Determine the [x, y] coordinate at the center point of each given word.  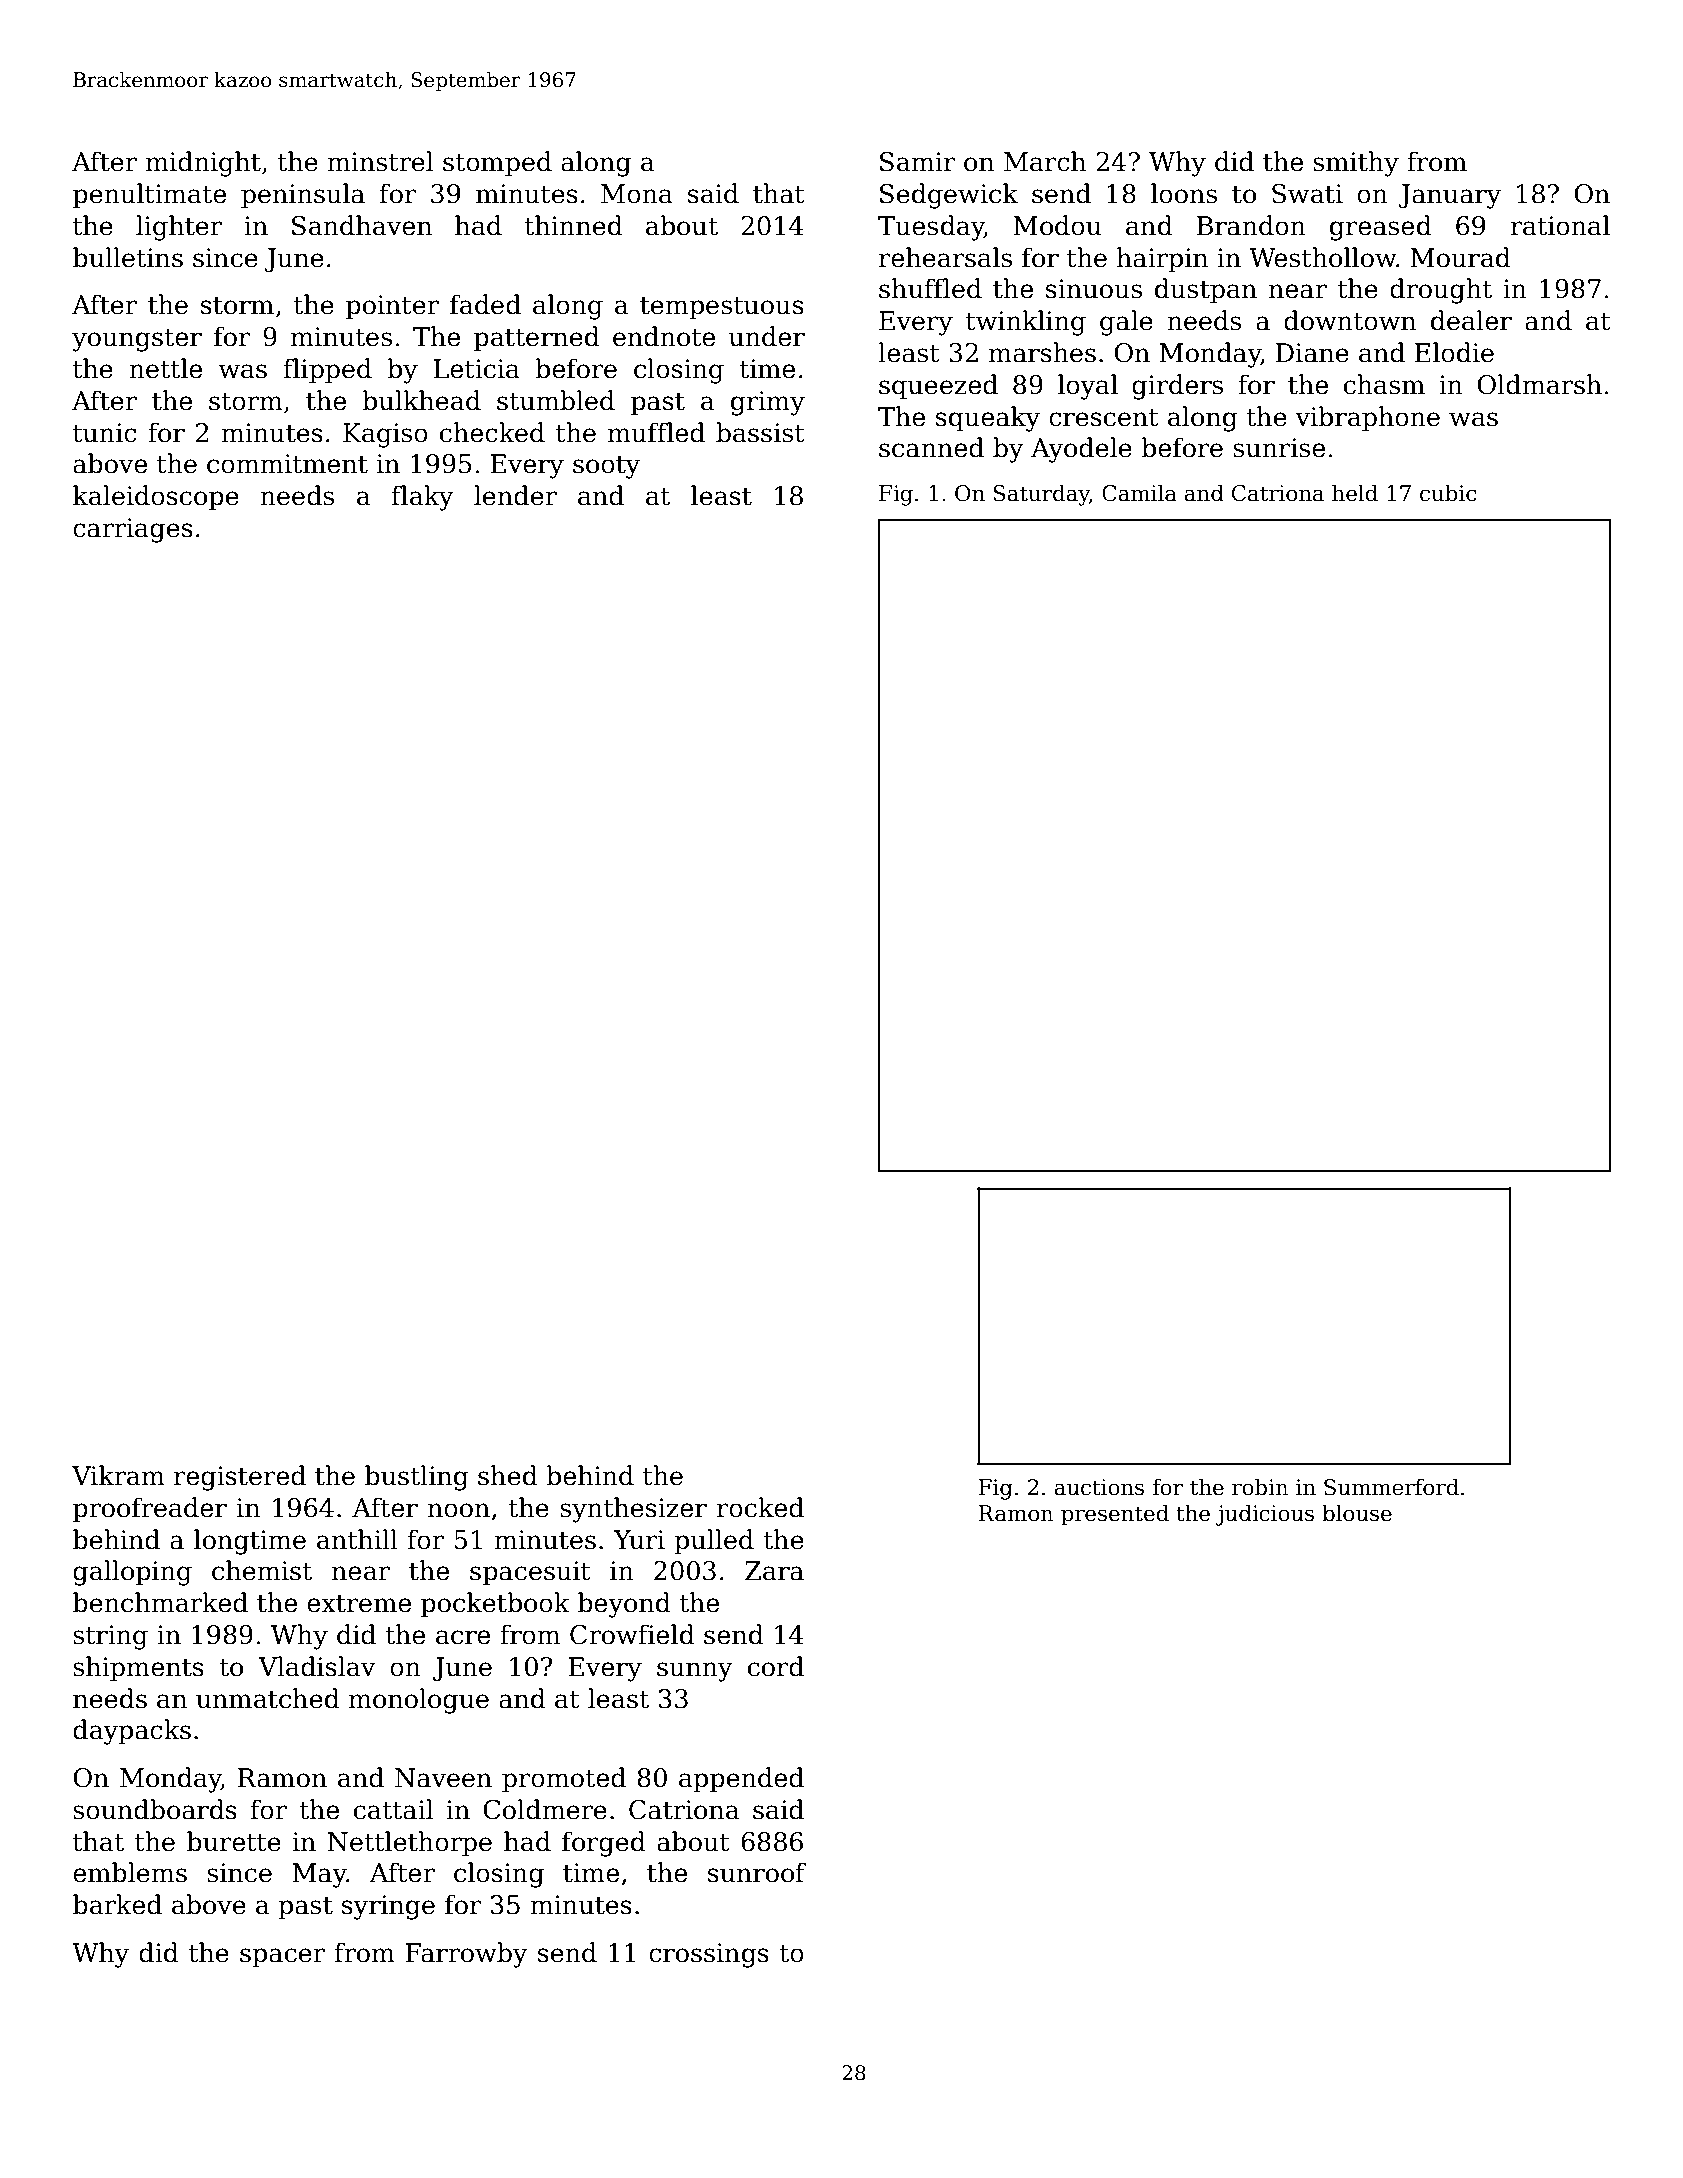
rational [1560, 225]
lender [515, 495]
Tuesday [931, 228]
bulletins [128, 257]
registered [240, 1478]
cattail [393, 1809]
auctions [1099, 1487]
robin [1260, 1487]
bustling [417, 1478]
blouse [1357, 1513]
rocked [760, 1507]
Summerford [1391, 1487]
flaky [423, 498]
